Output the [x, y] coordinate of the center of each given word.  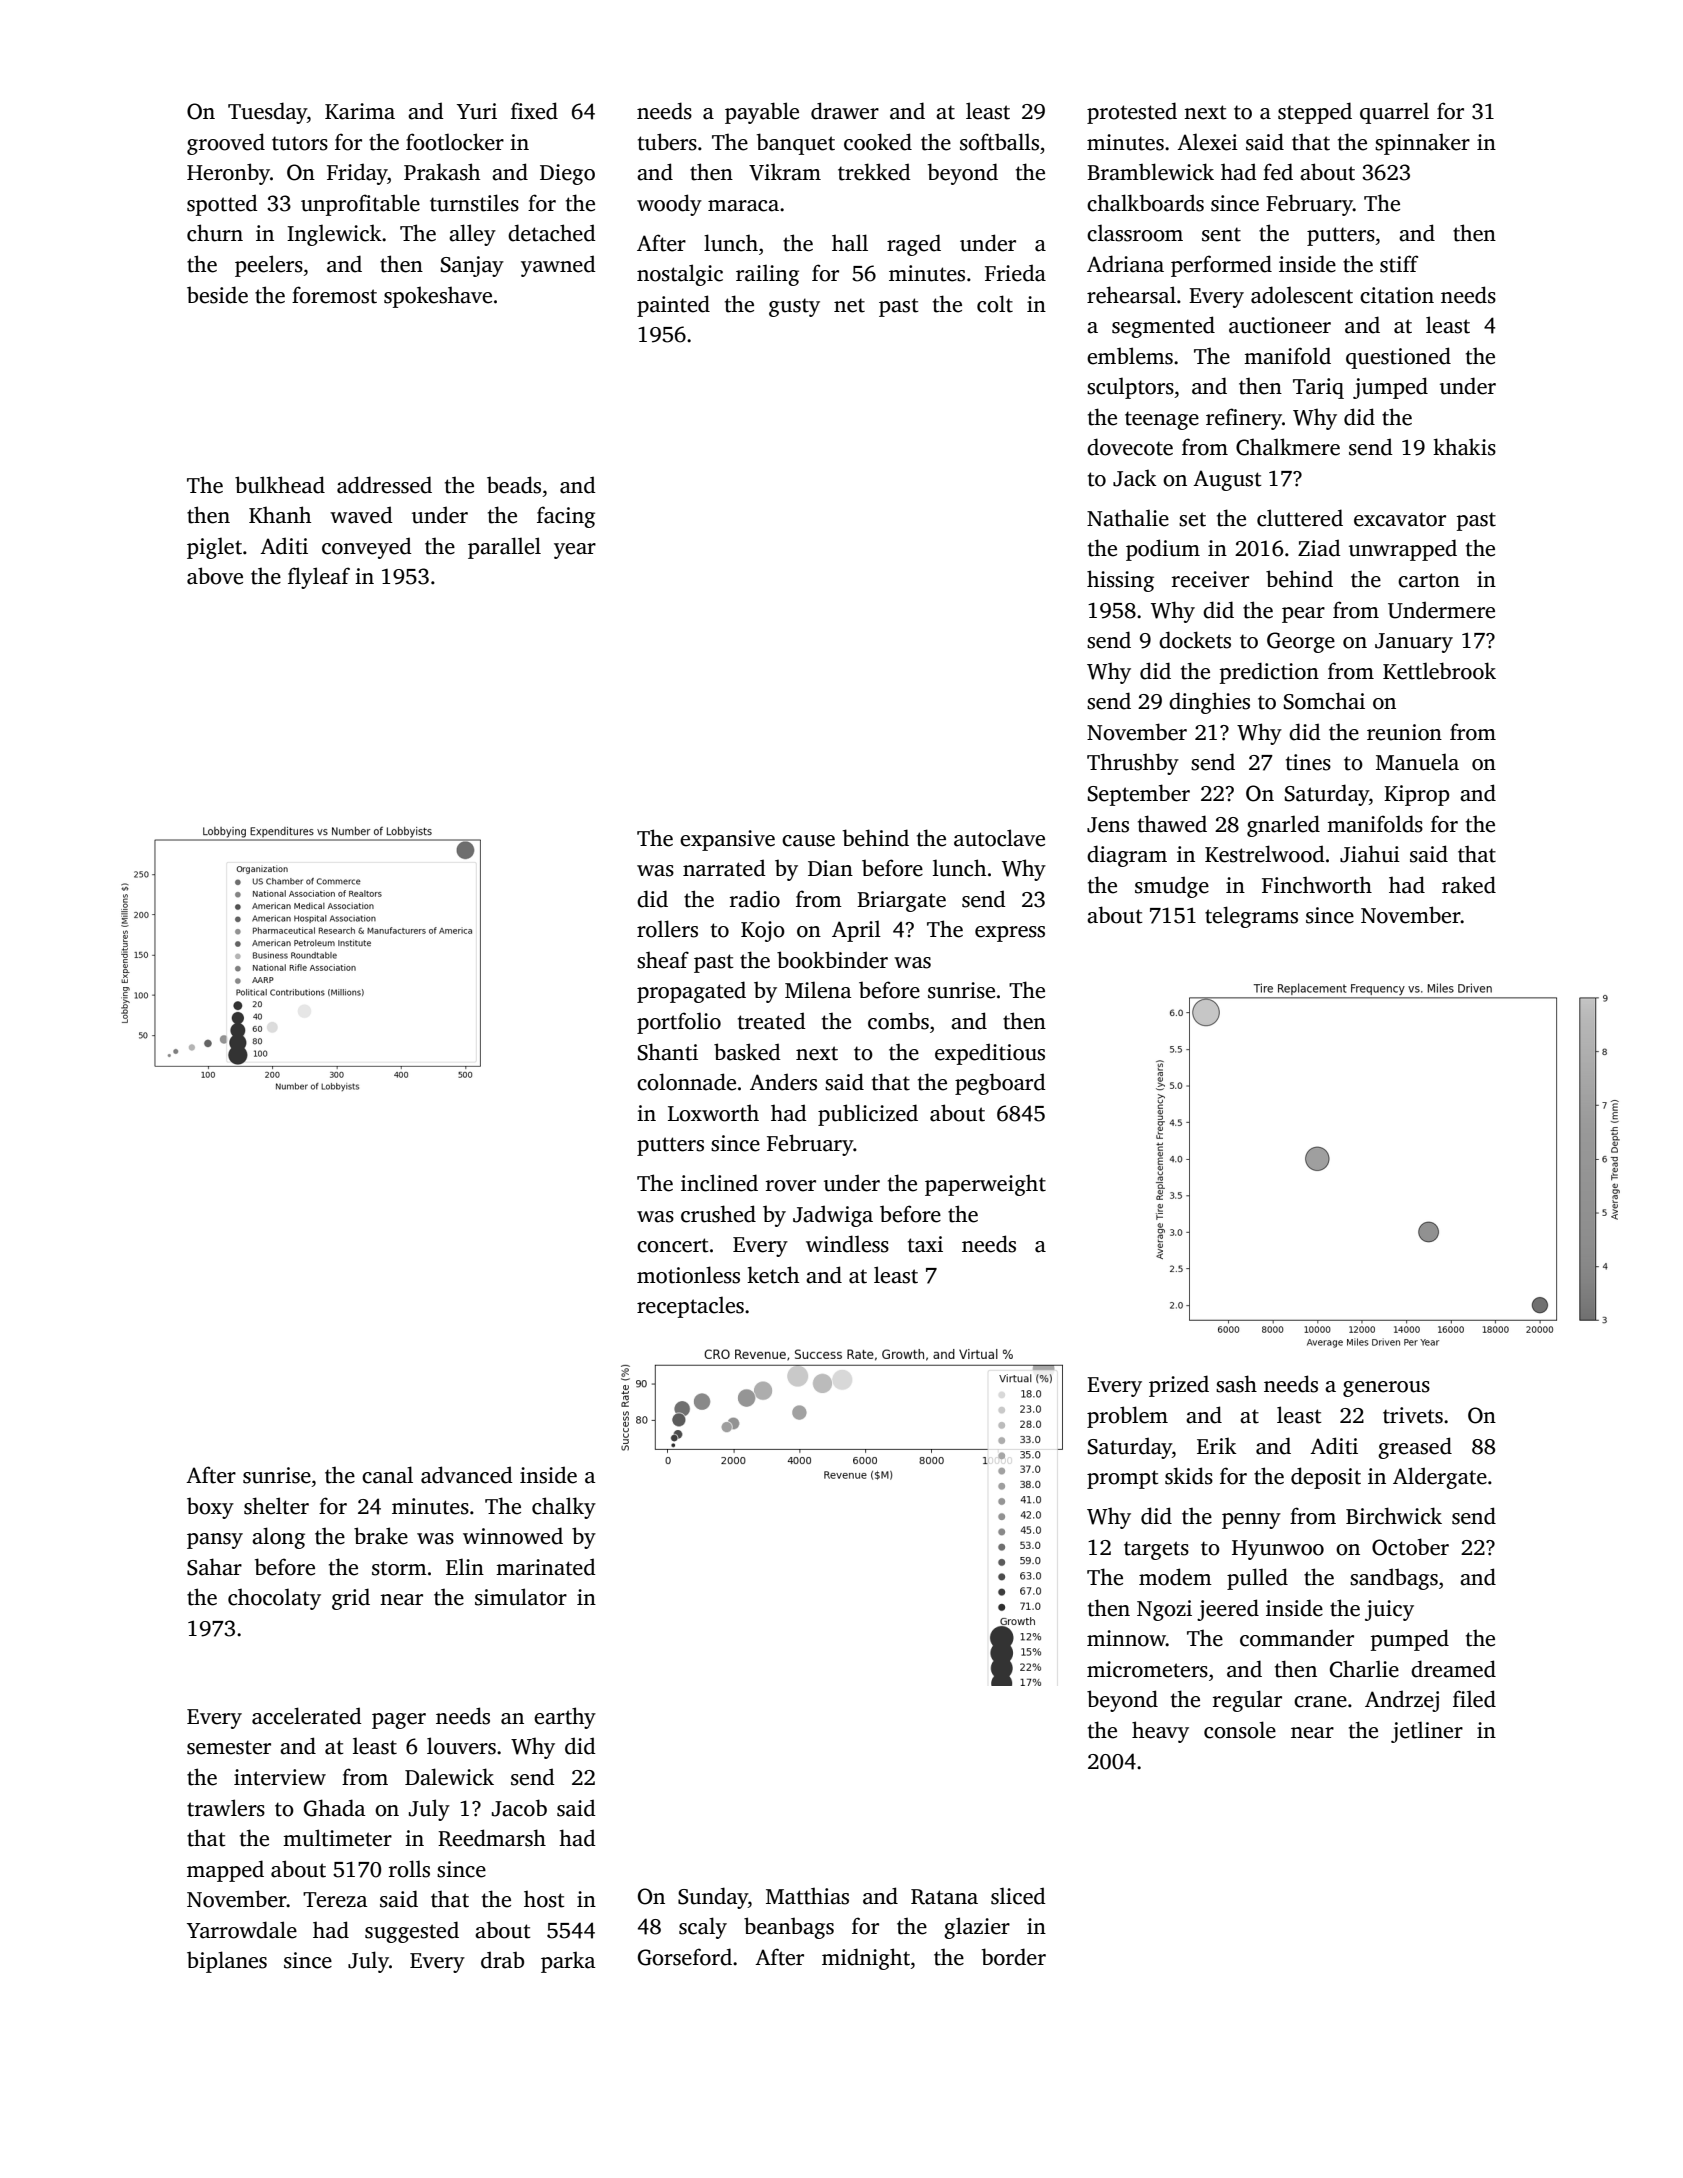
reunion [1404, 732]
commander [1297, 1638]
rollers [667, 929]
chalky [564, 1508]
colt [995, 304]
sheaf [663, 960]
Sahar [214, 1567]
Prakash [442, 172]
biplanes [227, 1962]
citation [1397, 295]
